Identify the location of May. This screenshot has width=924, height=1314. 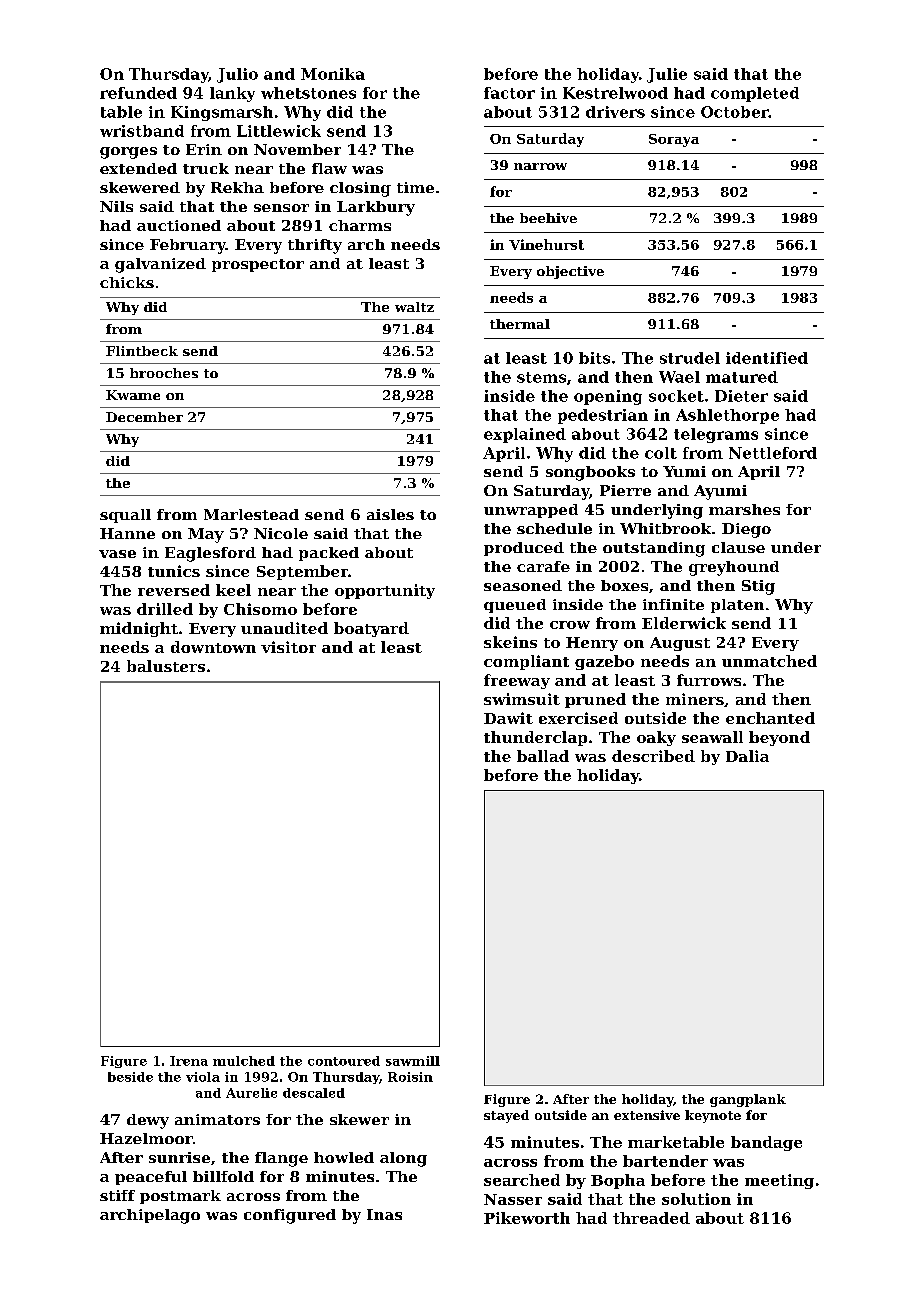
(206, 535).
